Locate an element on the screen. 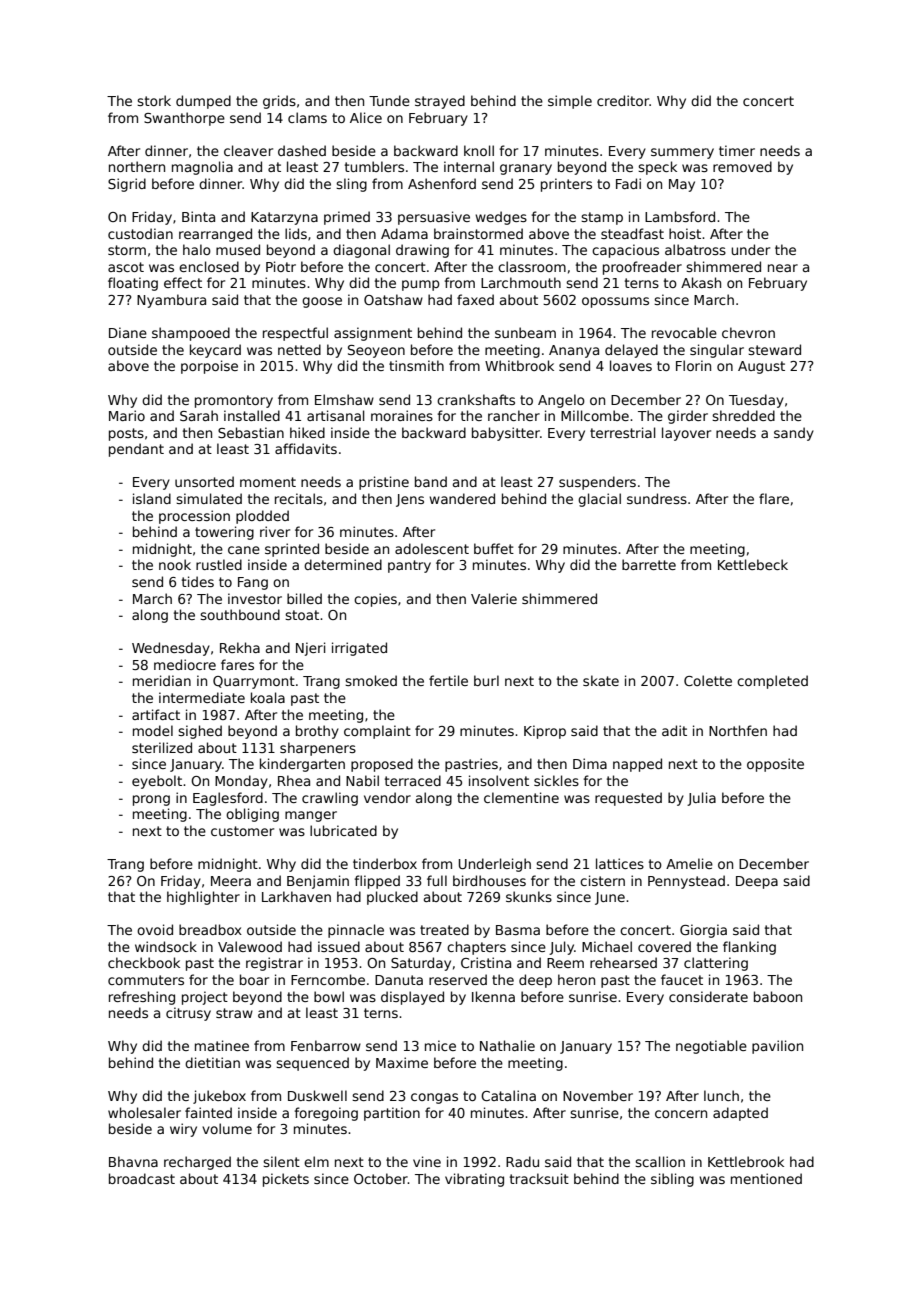  artifact is located at coordinates (156, 714).
